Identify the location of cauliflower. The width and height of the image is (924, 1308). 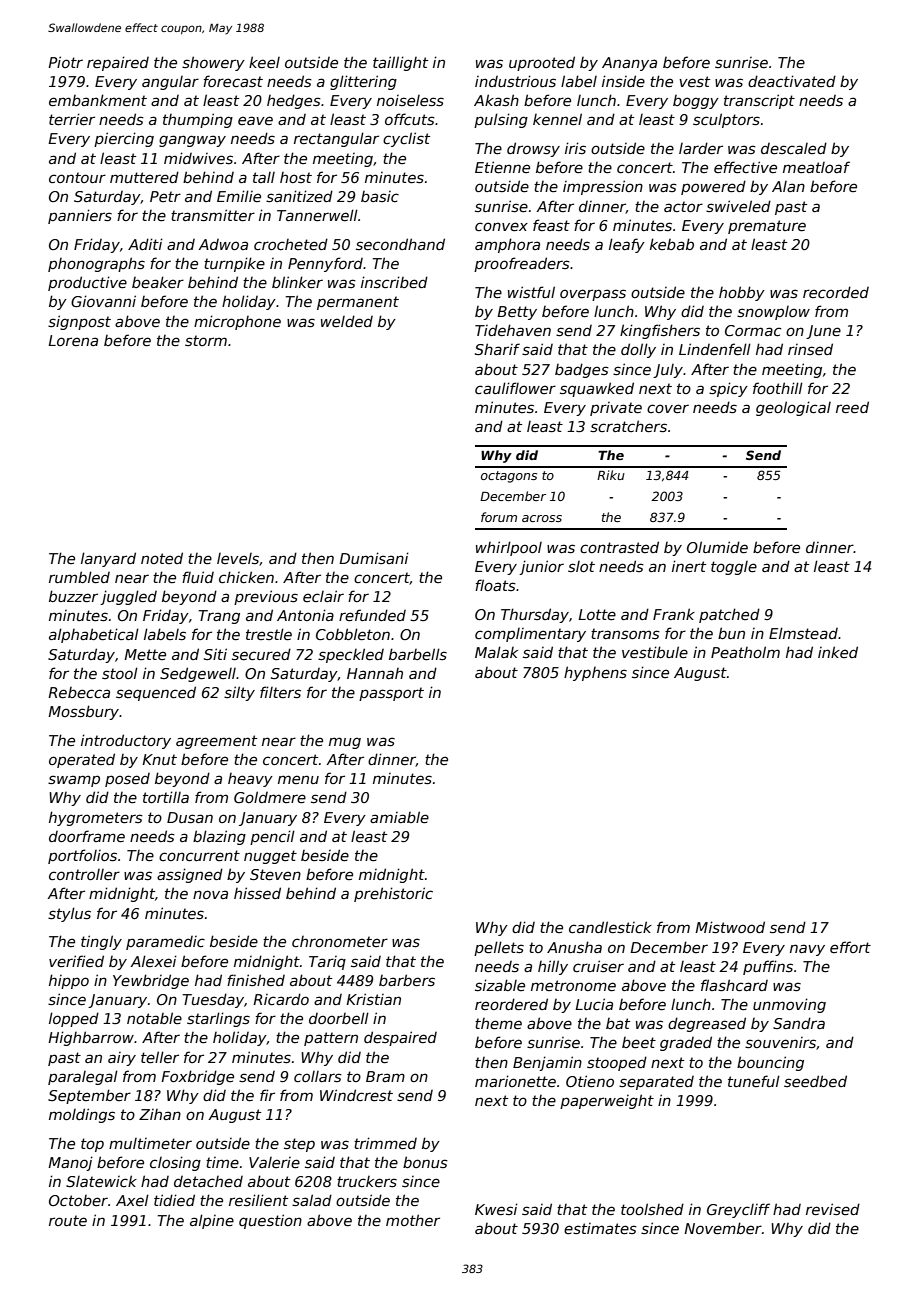
(515, 388).
